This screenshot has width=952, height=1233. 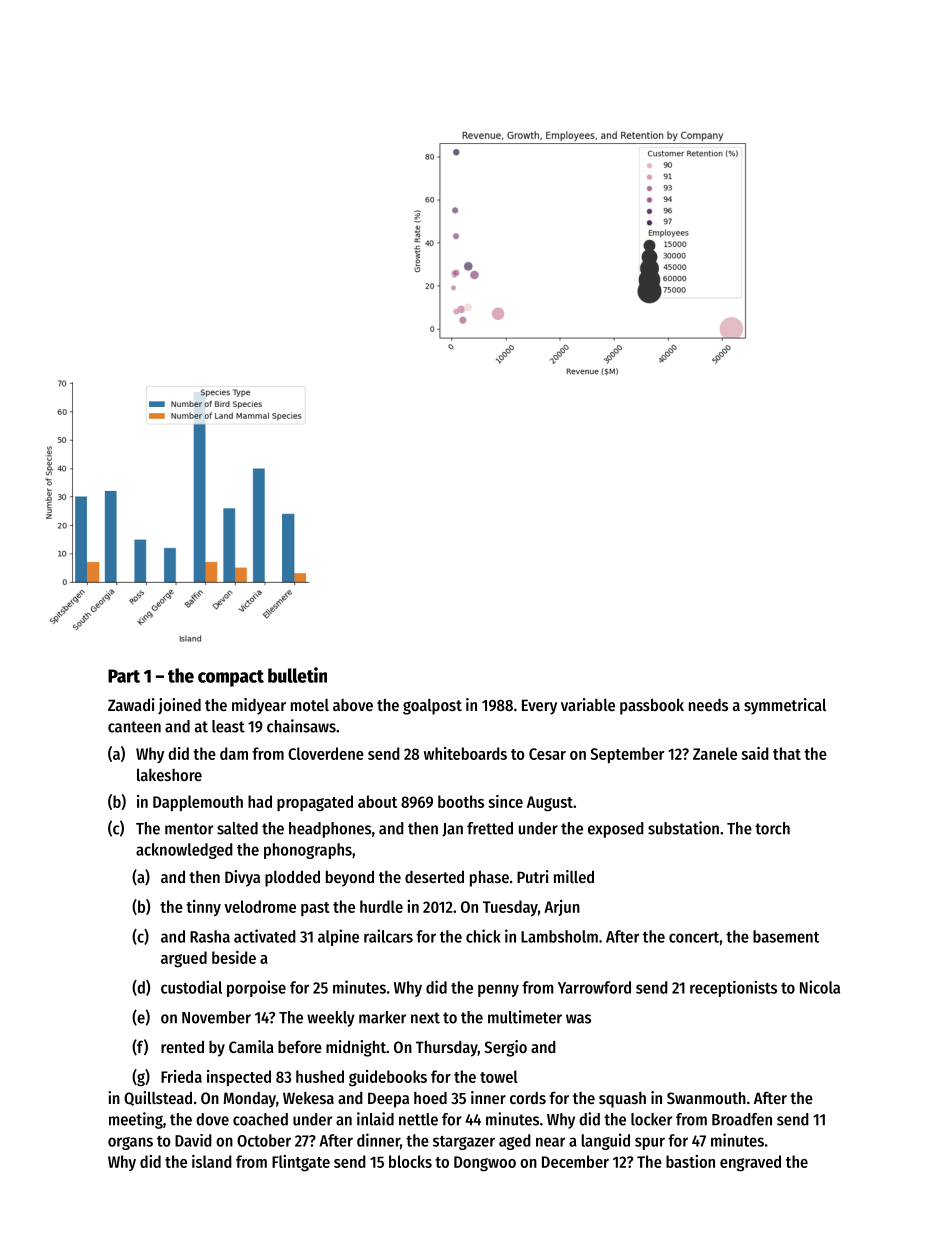 I want to click on bulletin, so click(x=297, y=675).
